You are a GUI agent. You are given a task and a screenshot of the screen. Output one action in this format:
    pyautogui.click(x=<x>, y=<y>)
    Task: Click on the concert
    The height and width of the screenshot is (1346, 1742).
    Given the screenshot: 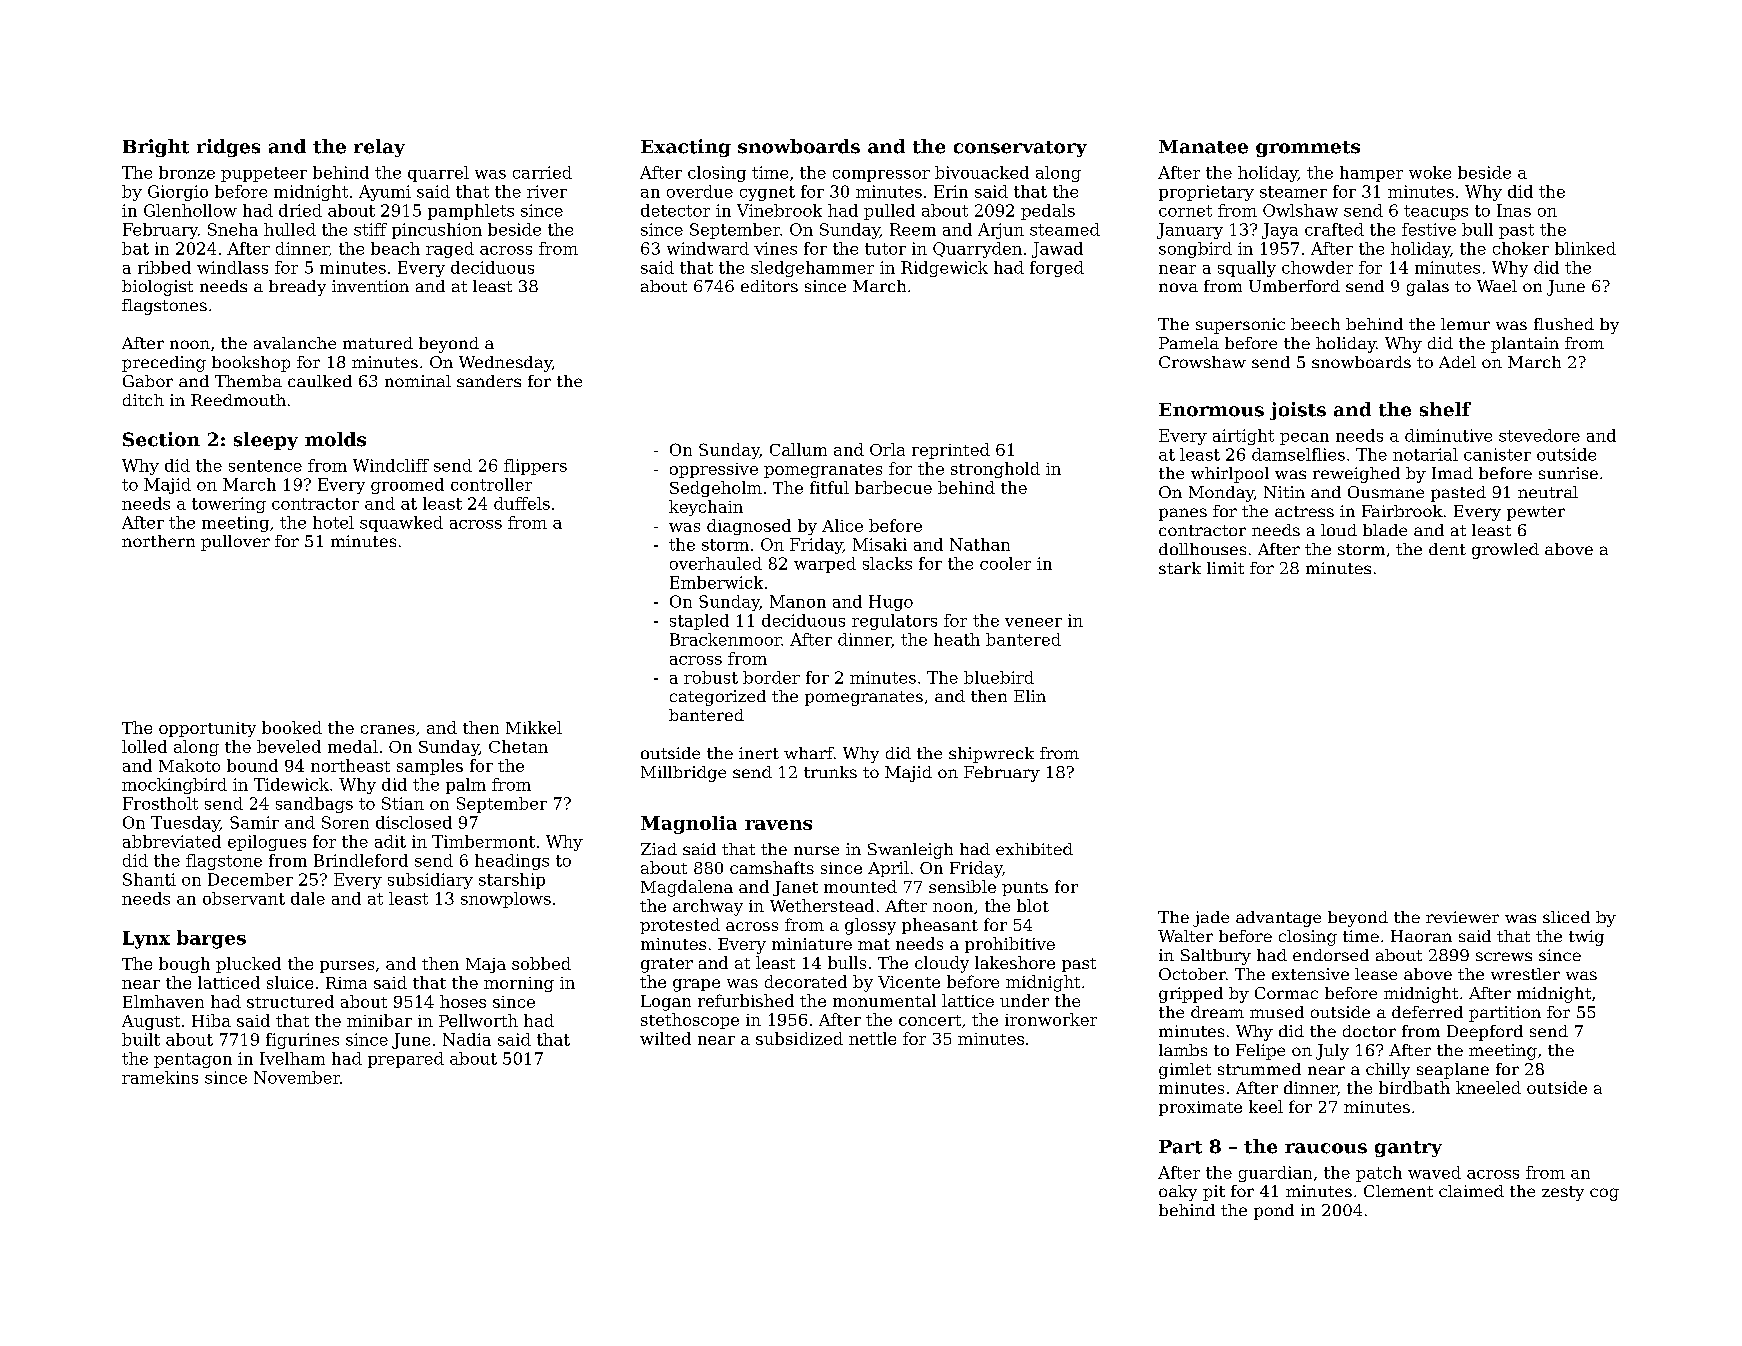 What is the action you would take?
    pyautogui.click(x=930, y=1020)
